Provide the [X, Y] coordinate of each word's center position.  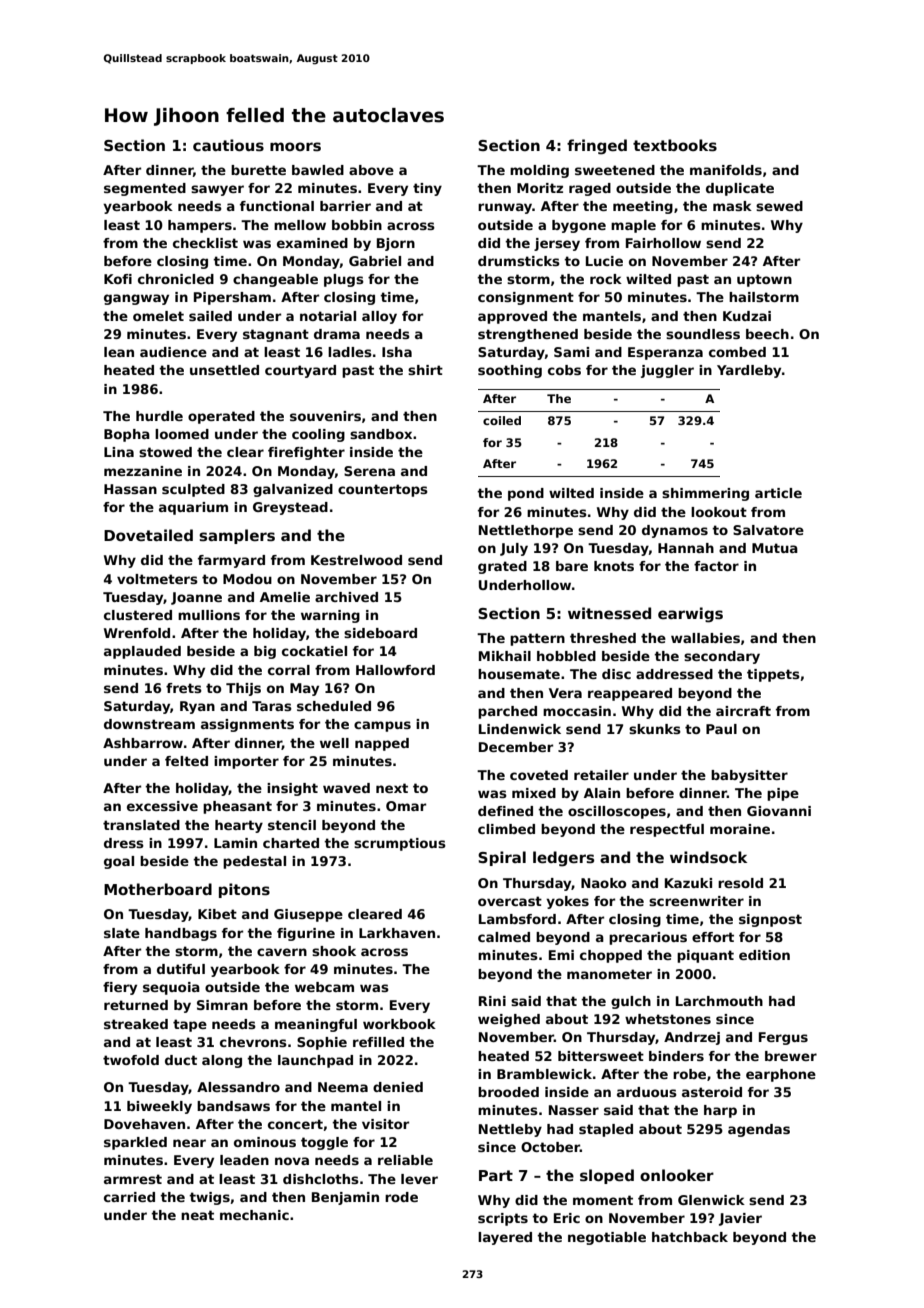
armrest [133, 1179]
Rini [492, 1001]
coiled [502, 420]
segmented [145, 189]
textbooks [675, 145]
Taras [272, 706]
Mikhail [505, 656]
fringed [597, 147]
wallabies [705, 638]
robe [689, 1074]
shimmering [705, 494]
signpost [770, 920]
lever [419, 1179]
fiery [120, 988]
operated [221, 417]
